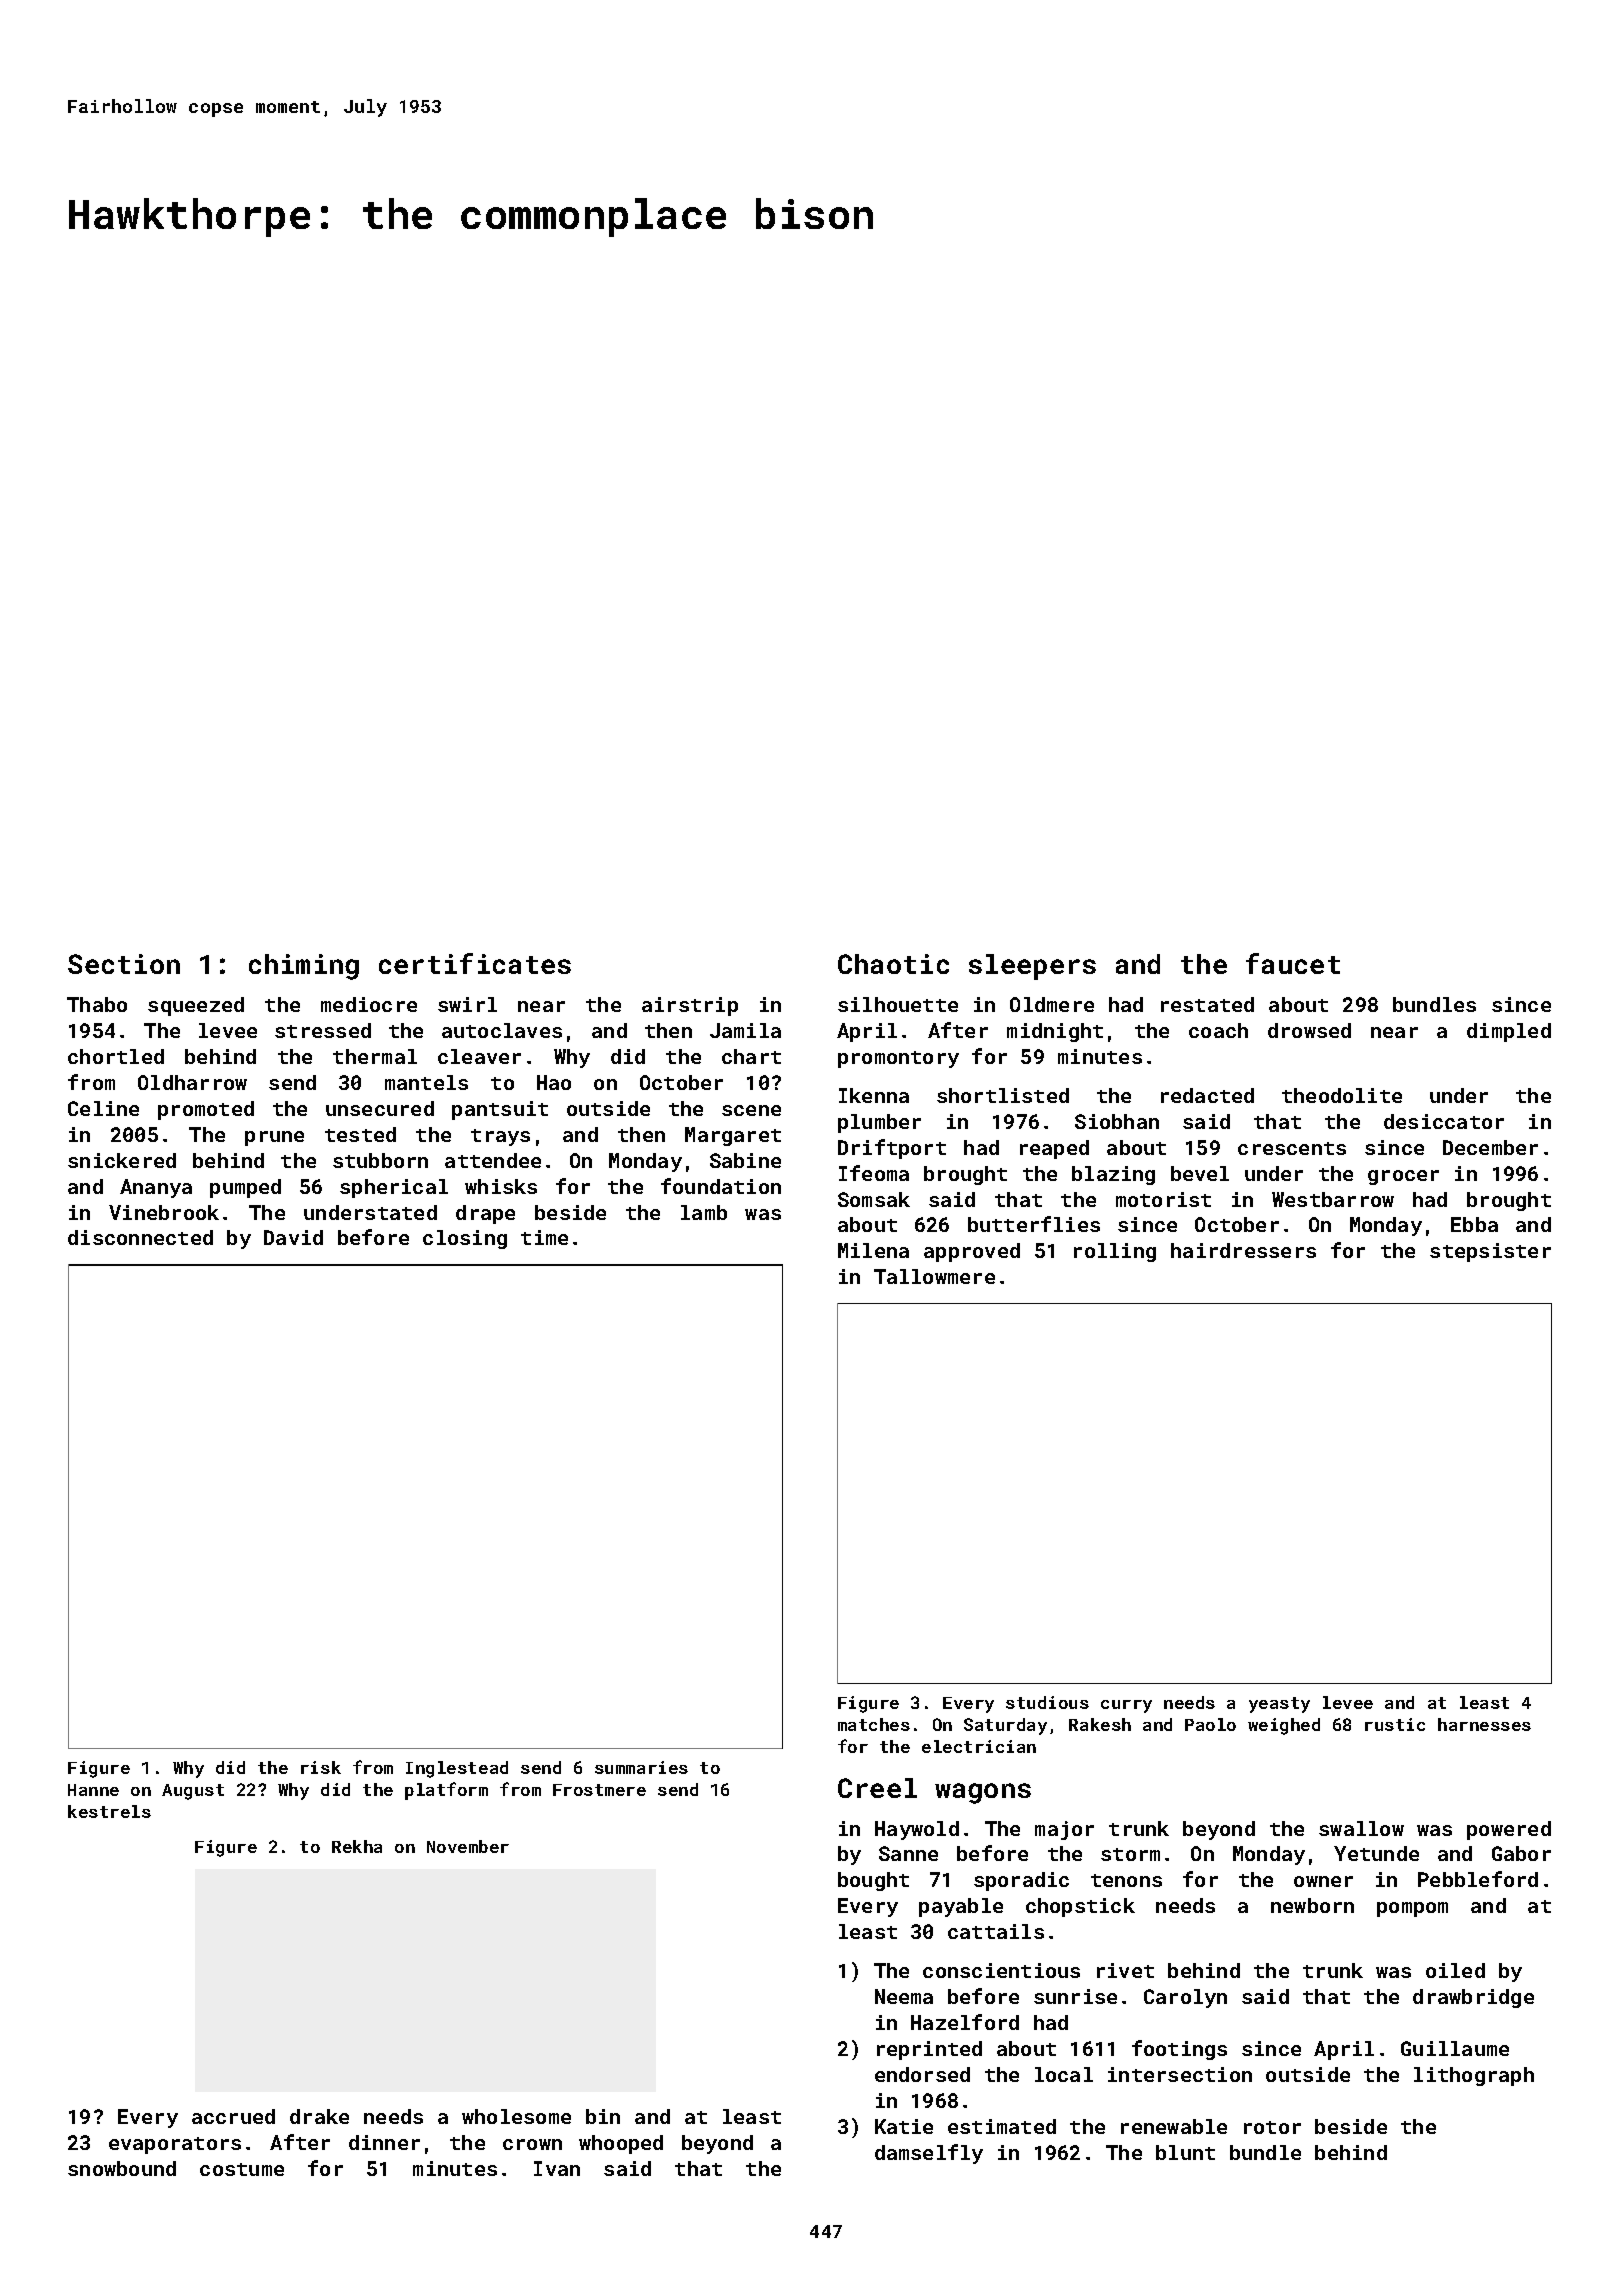  Describe the element at coordinates (1474, 1224) in the screenshot. I see `Ebba` at that location.
